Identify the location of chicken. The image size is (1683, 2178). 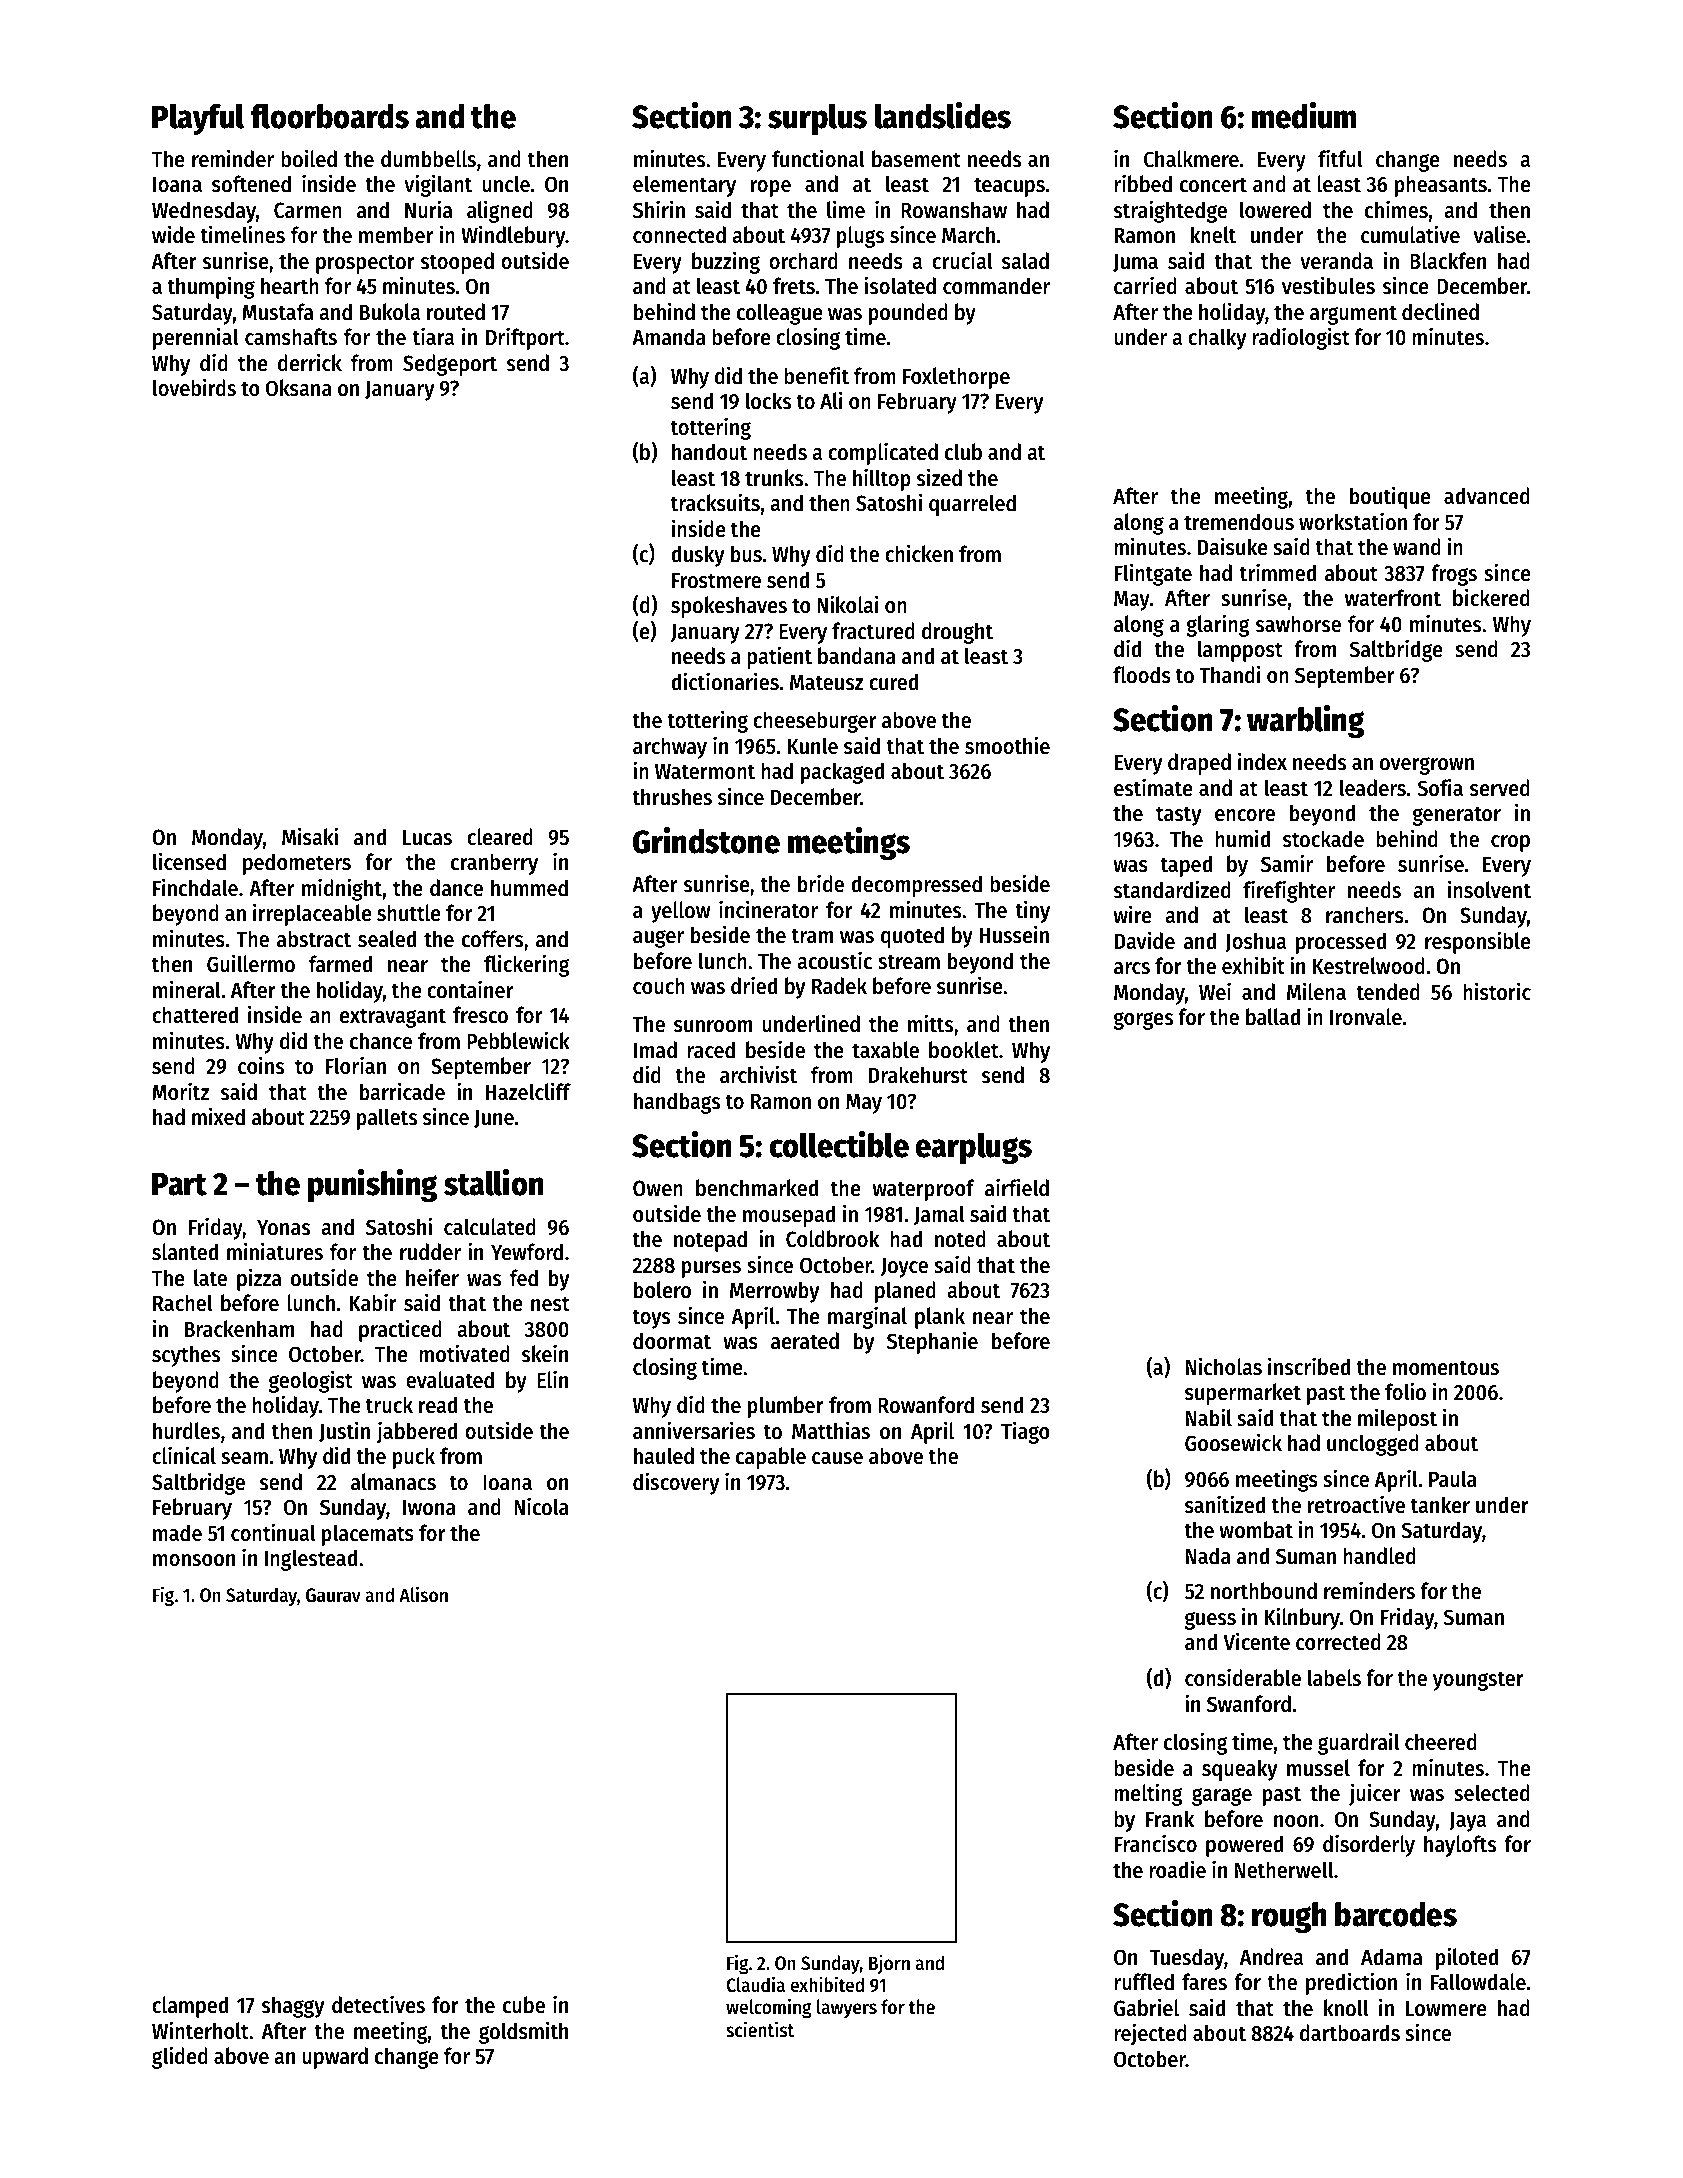
(919, 553).
